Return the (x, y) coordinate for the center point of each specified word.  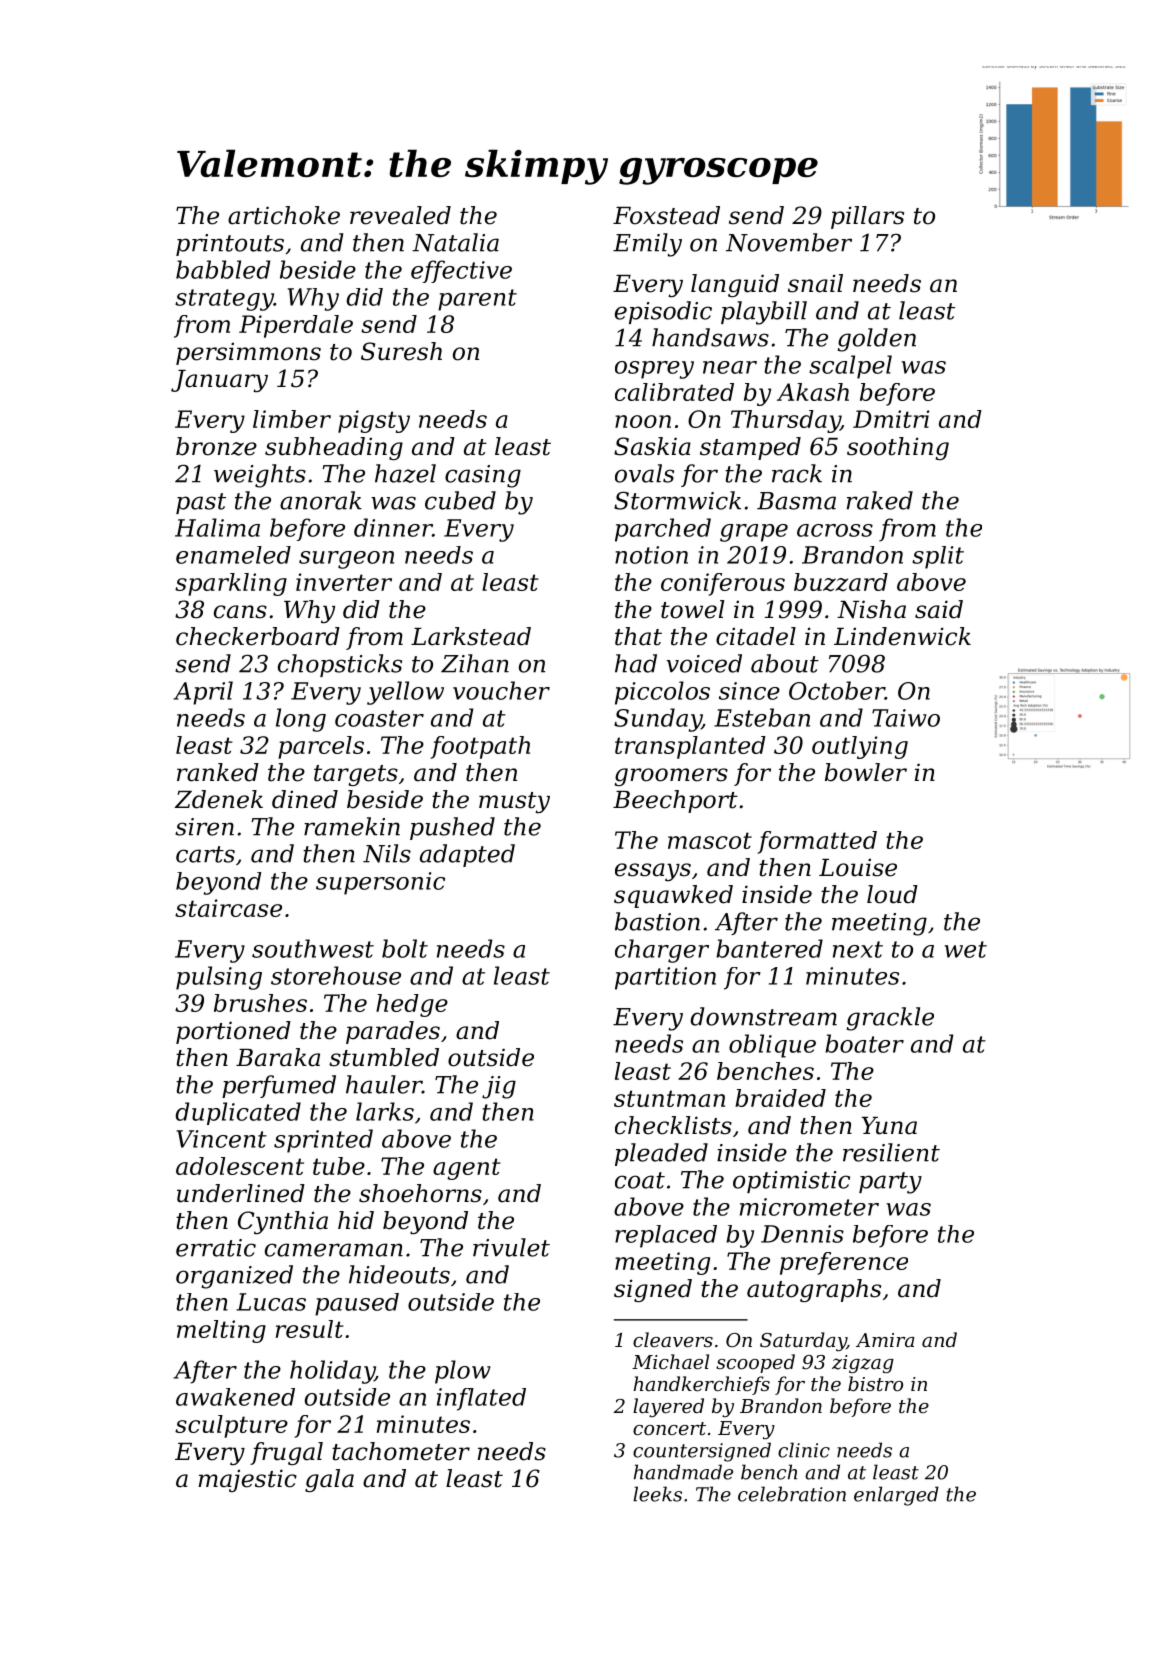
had (636, 663)
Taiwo (906, 718)
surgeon (346, 560)
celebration (792, 1494)
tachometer (401, 1451)
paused (357, 1304)
